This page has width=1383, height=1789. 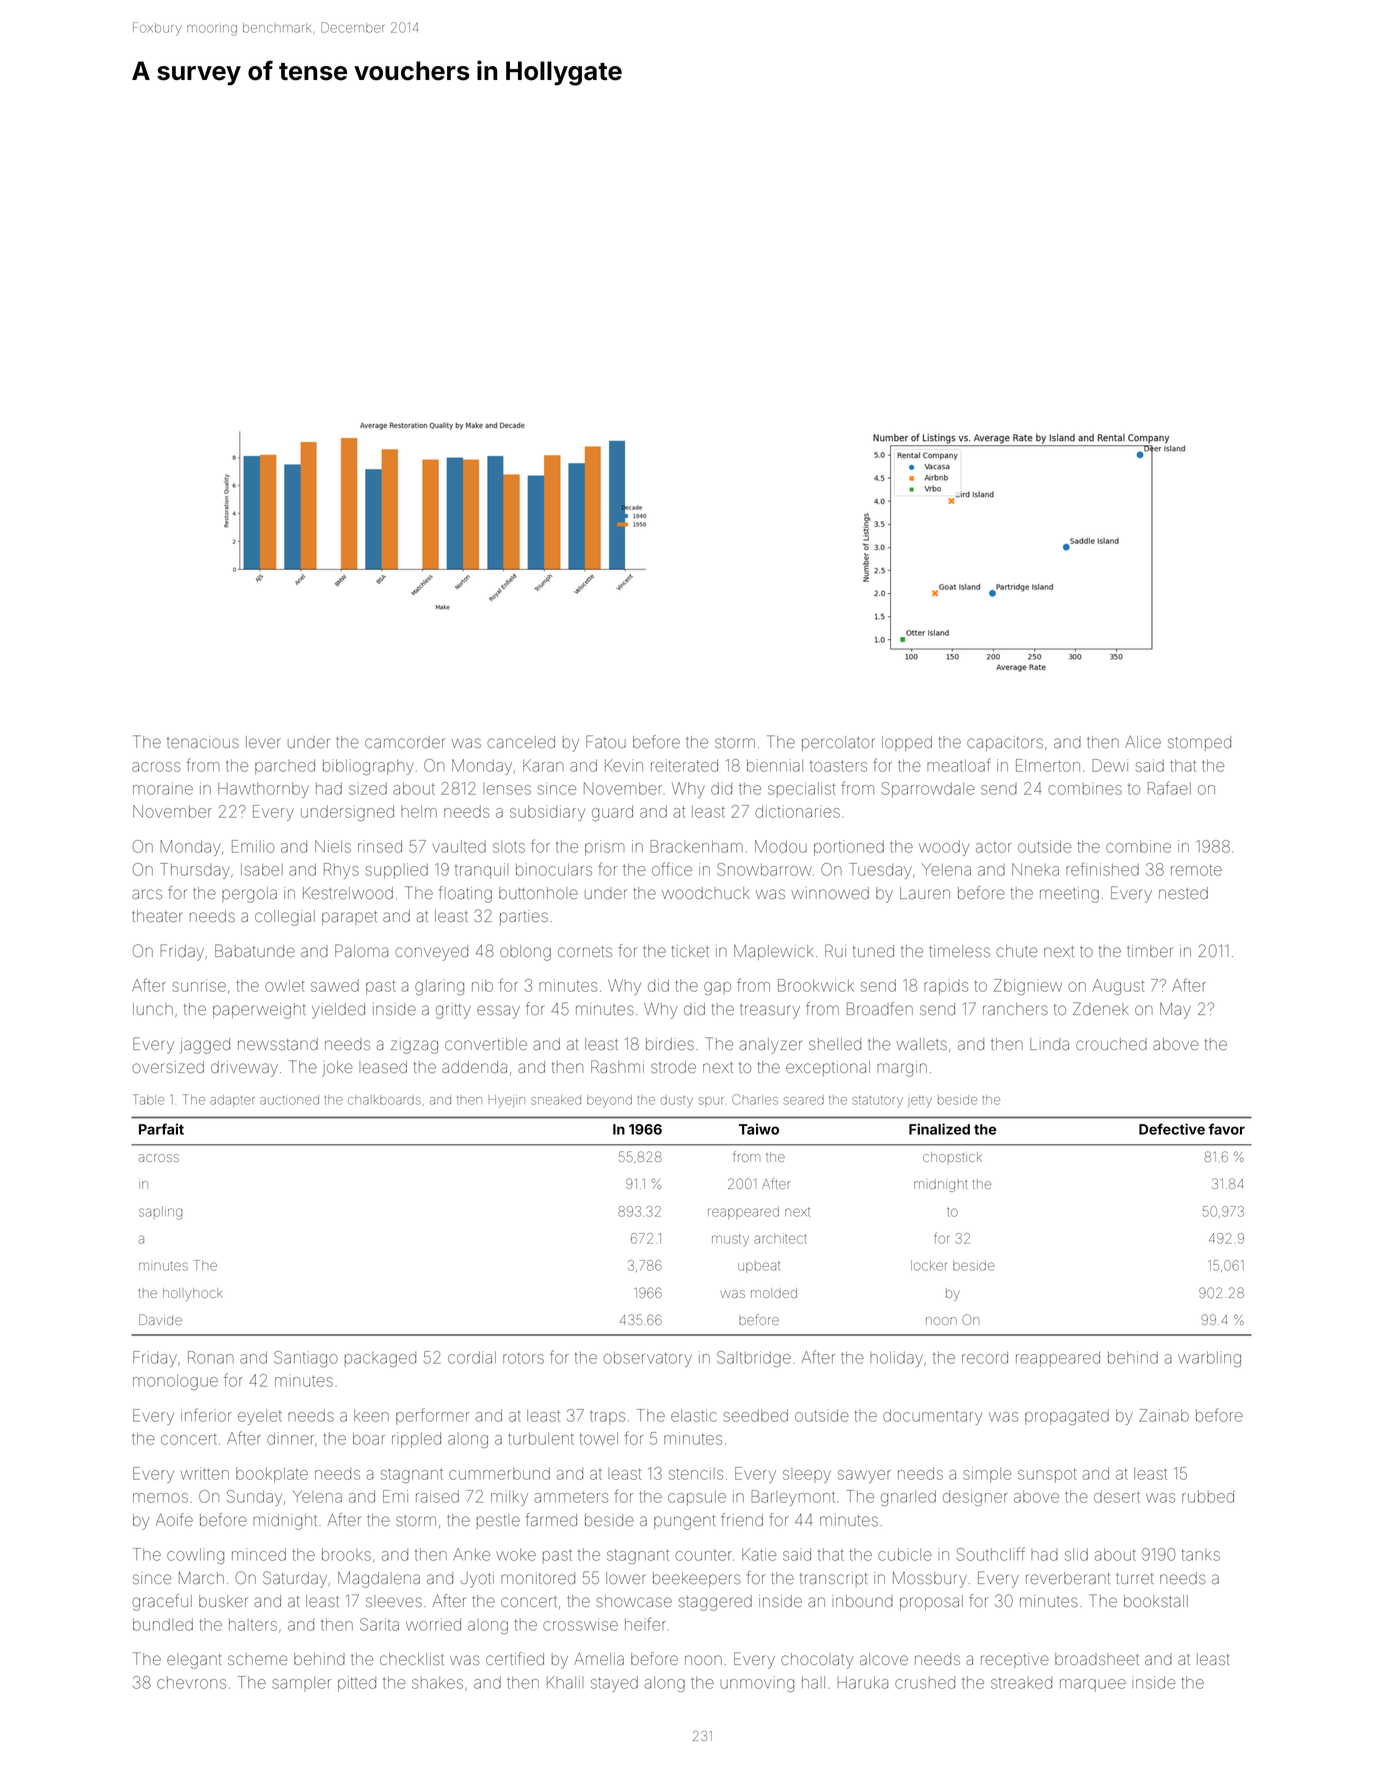 What do you see at coordinates (929, 1266) in the page?
I see `locker` at bounding box center [929, 1266].
